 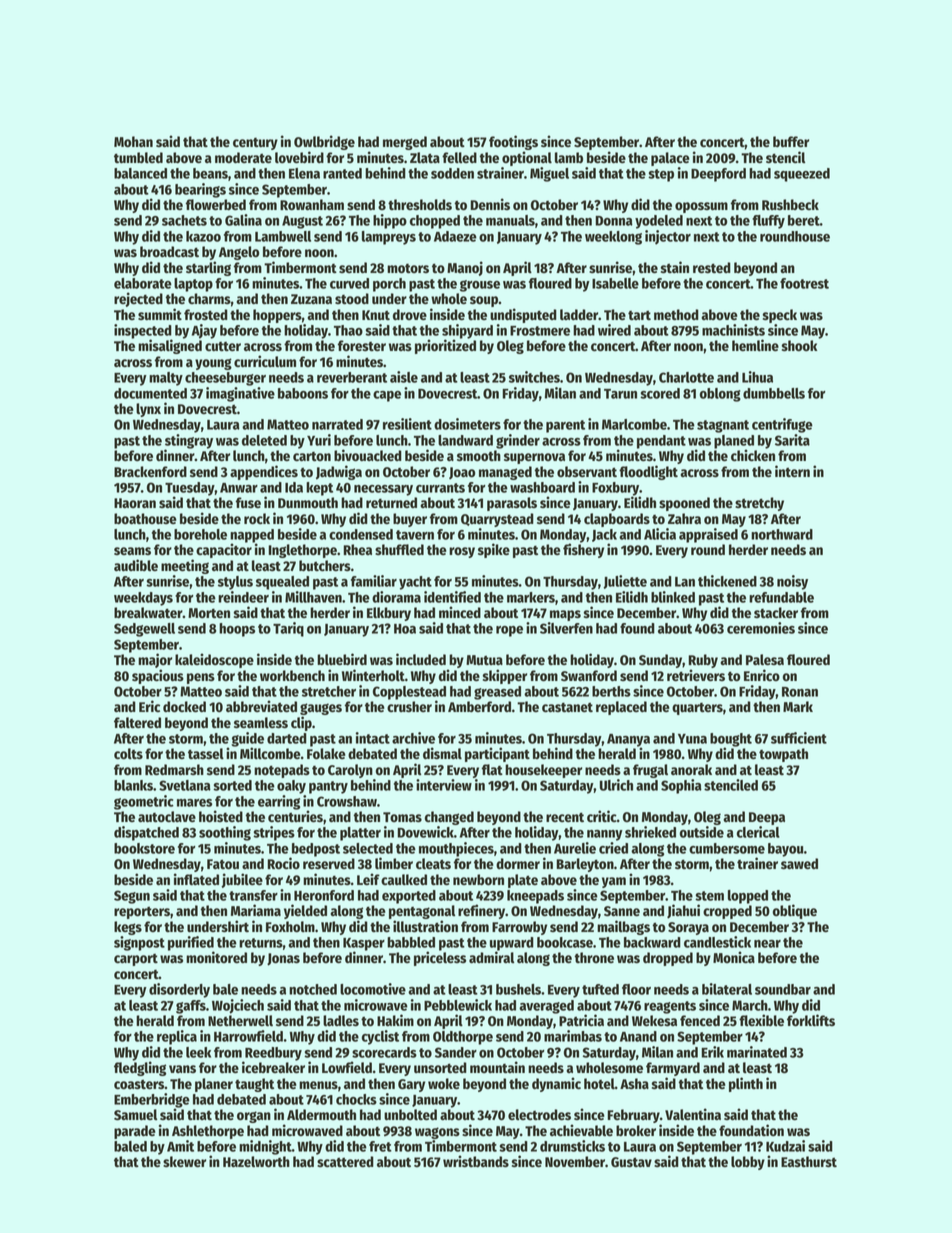 What do you see at coordinates (534, 377) in the document?
I see `switches` at bounding box center [534, 377].
